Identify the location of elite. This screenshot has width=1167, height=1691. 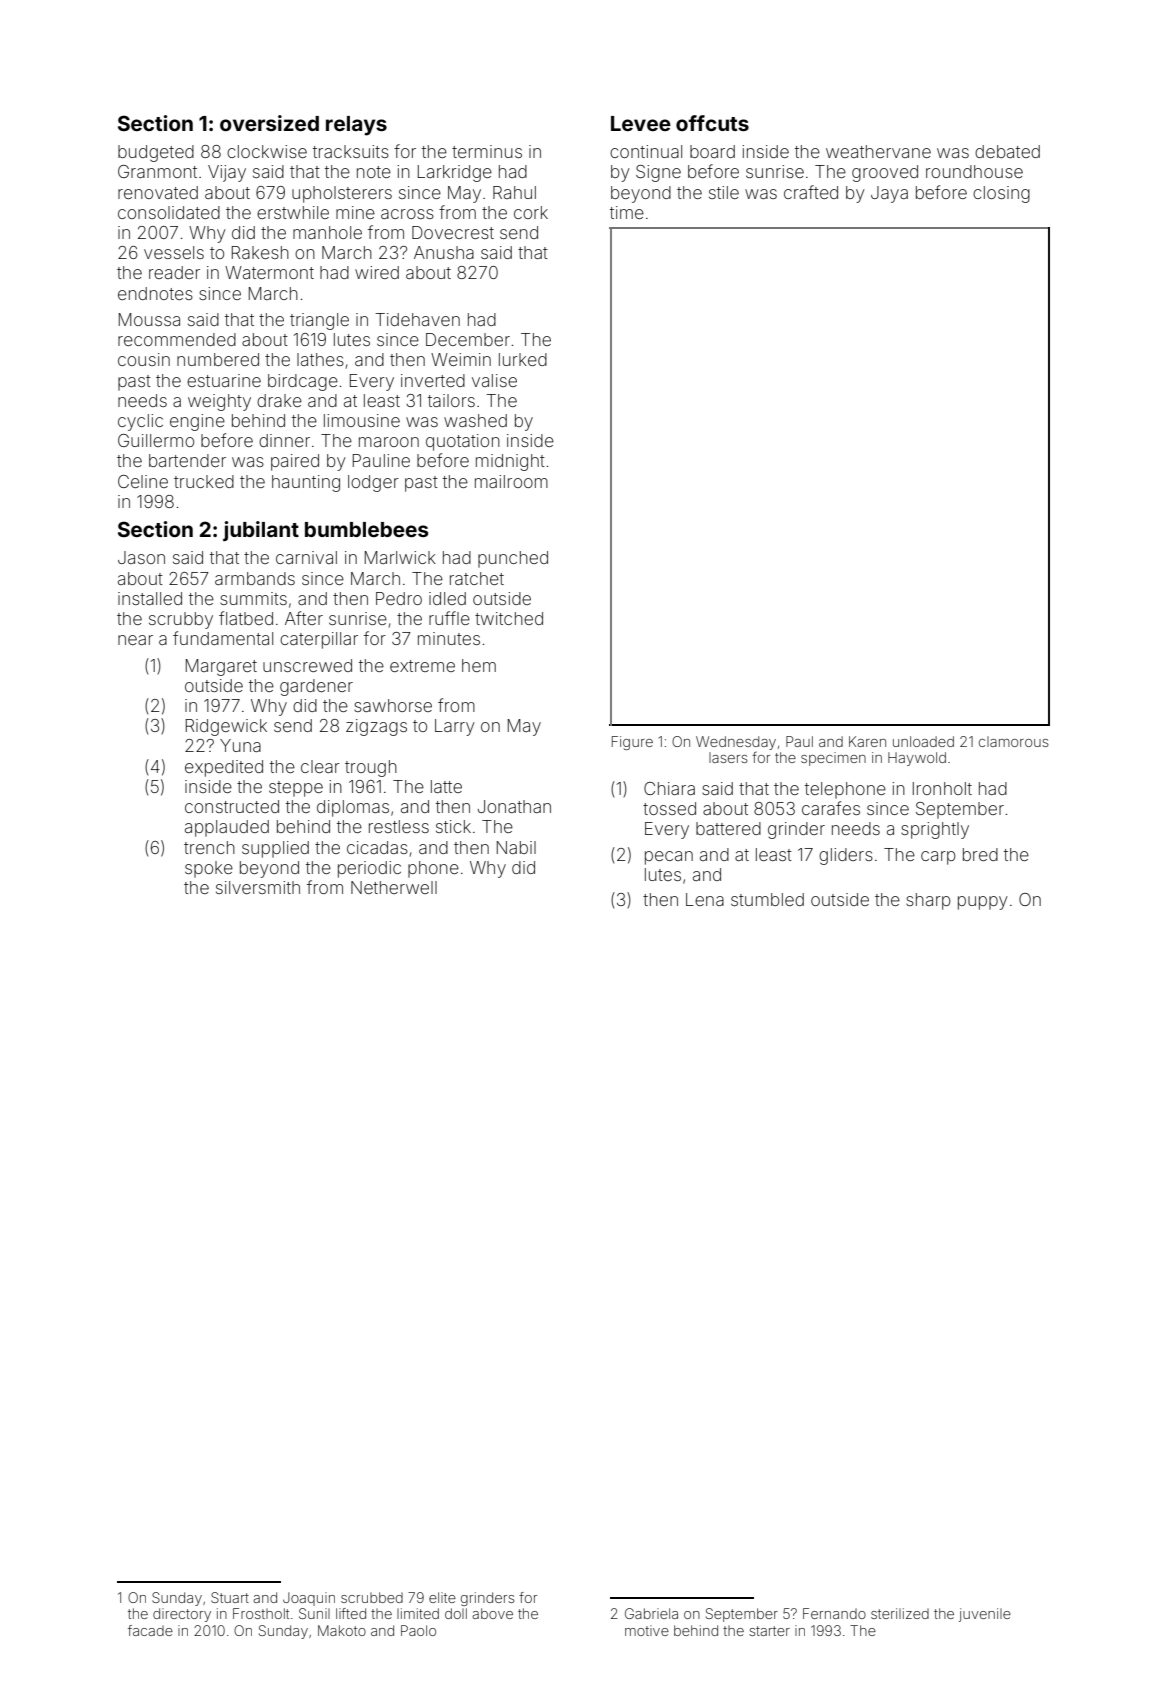
(442, 1597).
